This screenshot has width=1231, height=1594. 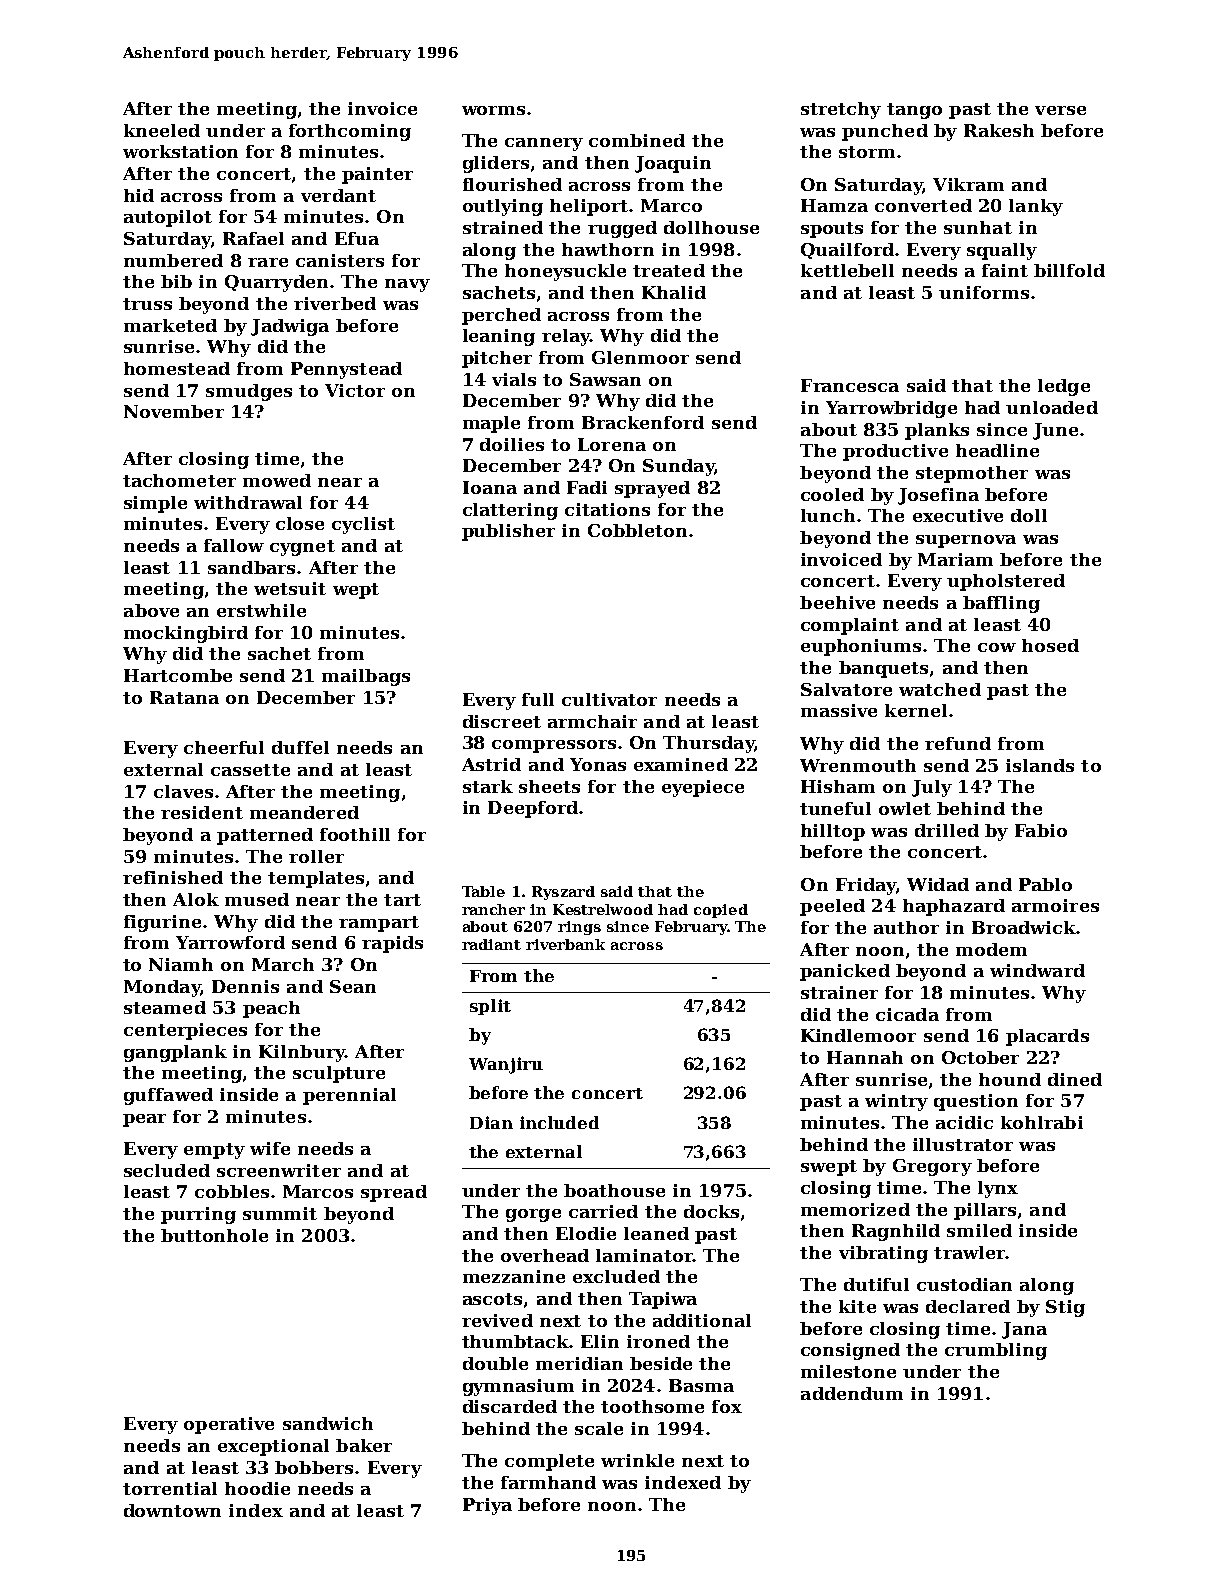 I want to click on simple, so click(x=155, y=504).
